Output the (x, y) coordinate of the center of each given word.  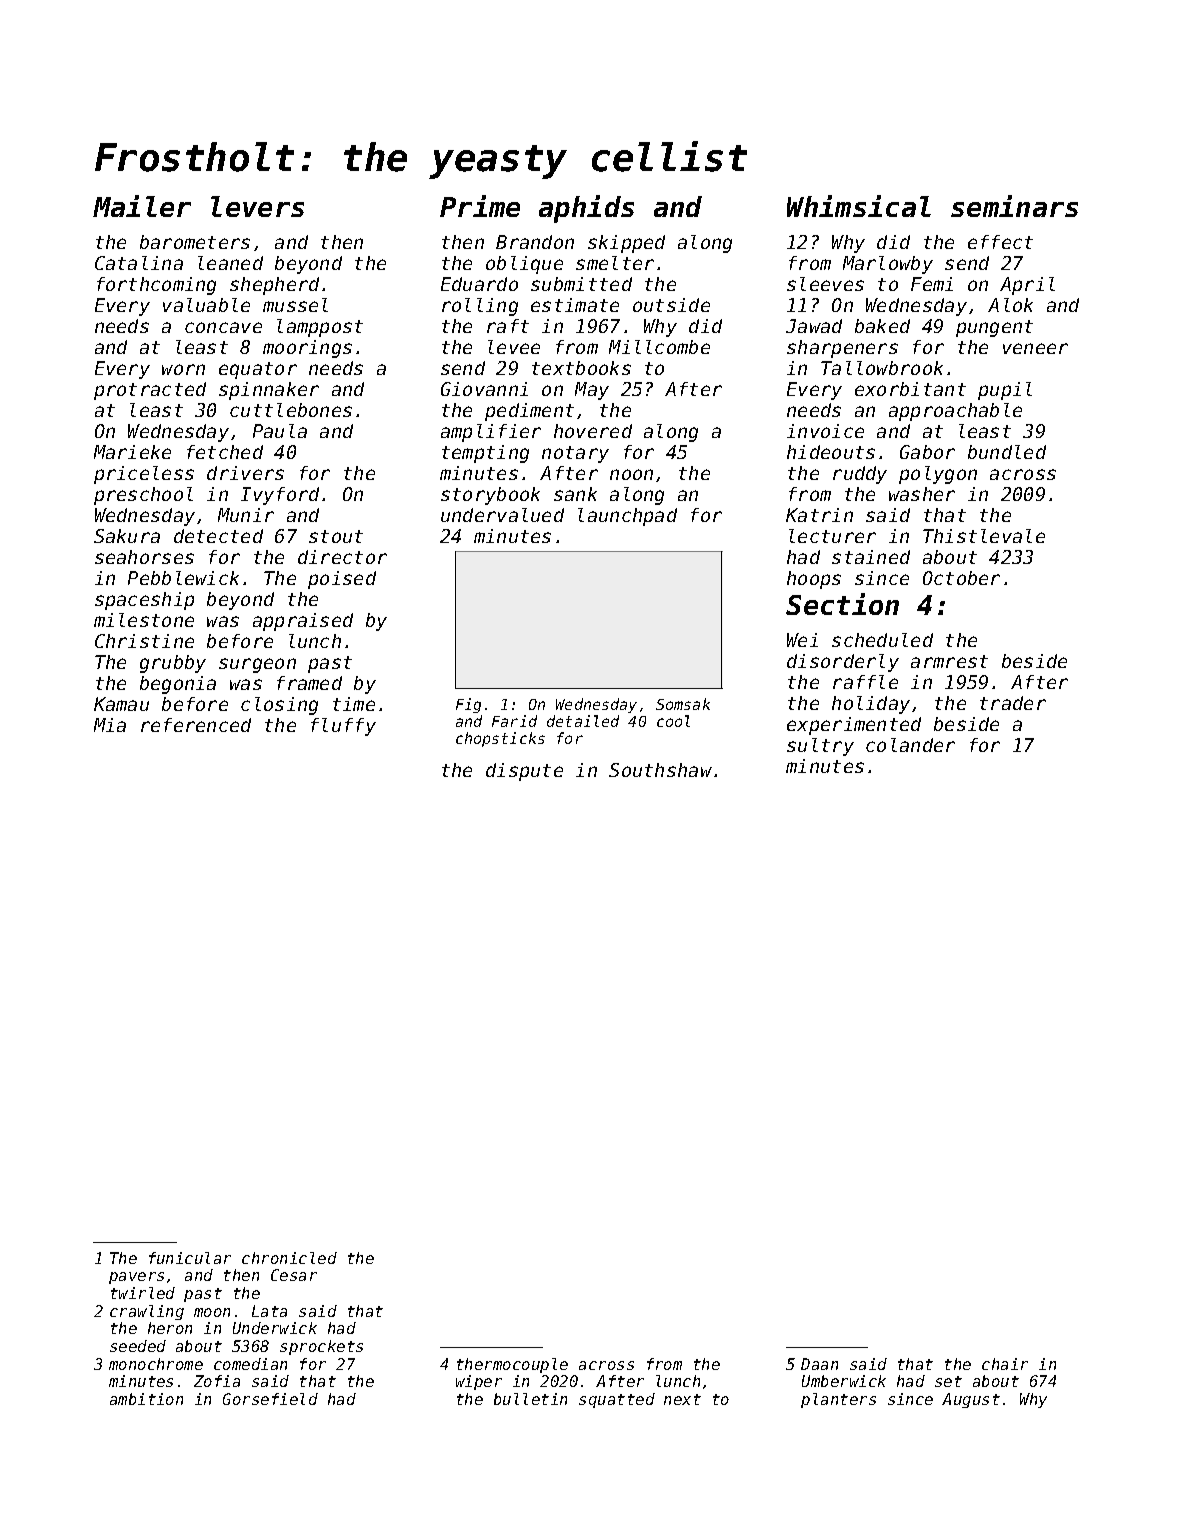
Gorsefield (270, 1399)
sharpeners (842, 349)
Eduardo (479, 284)
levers (257, 206)
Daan (819, 1364)
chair (1005, 1364)
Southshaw (660, 770)
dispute (524, 772)
